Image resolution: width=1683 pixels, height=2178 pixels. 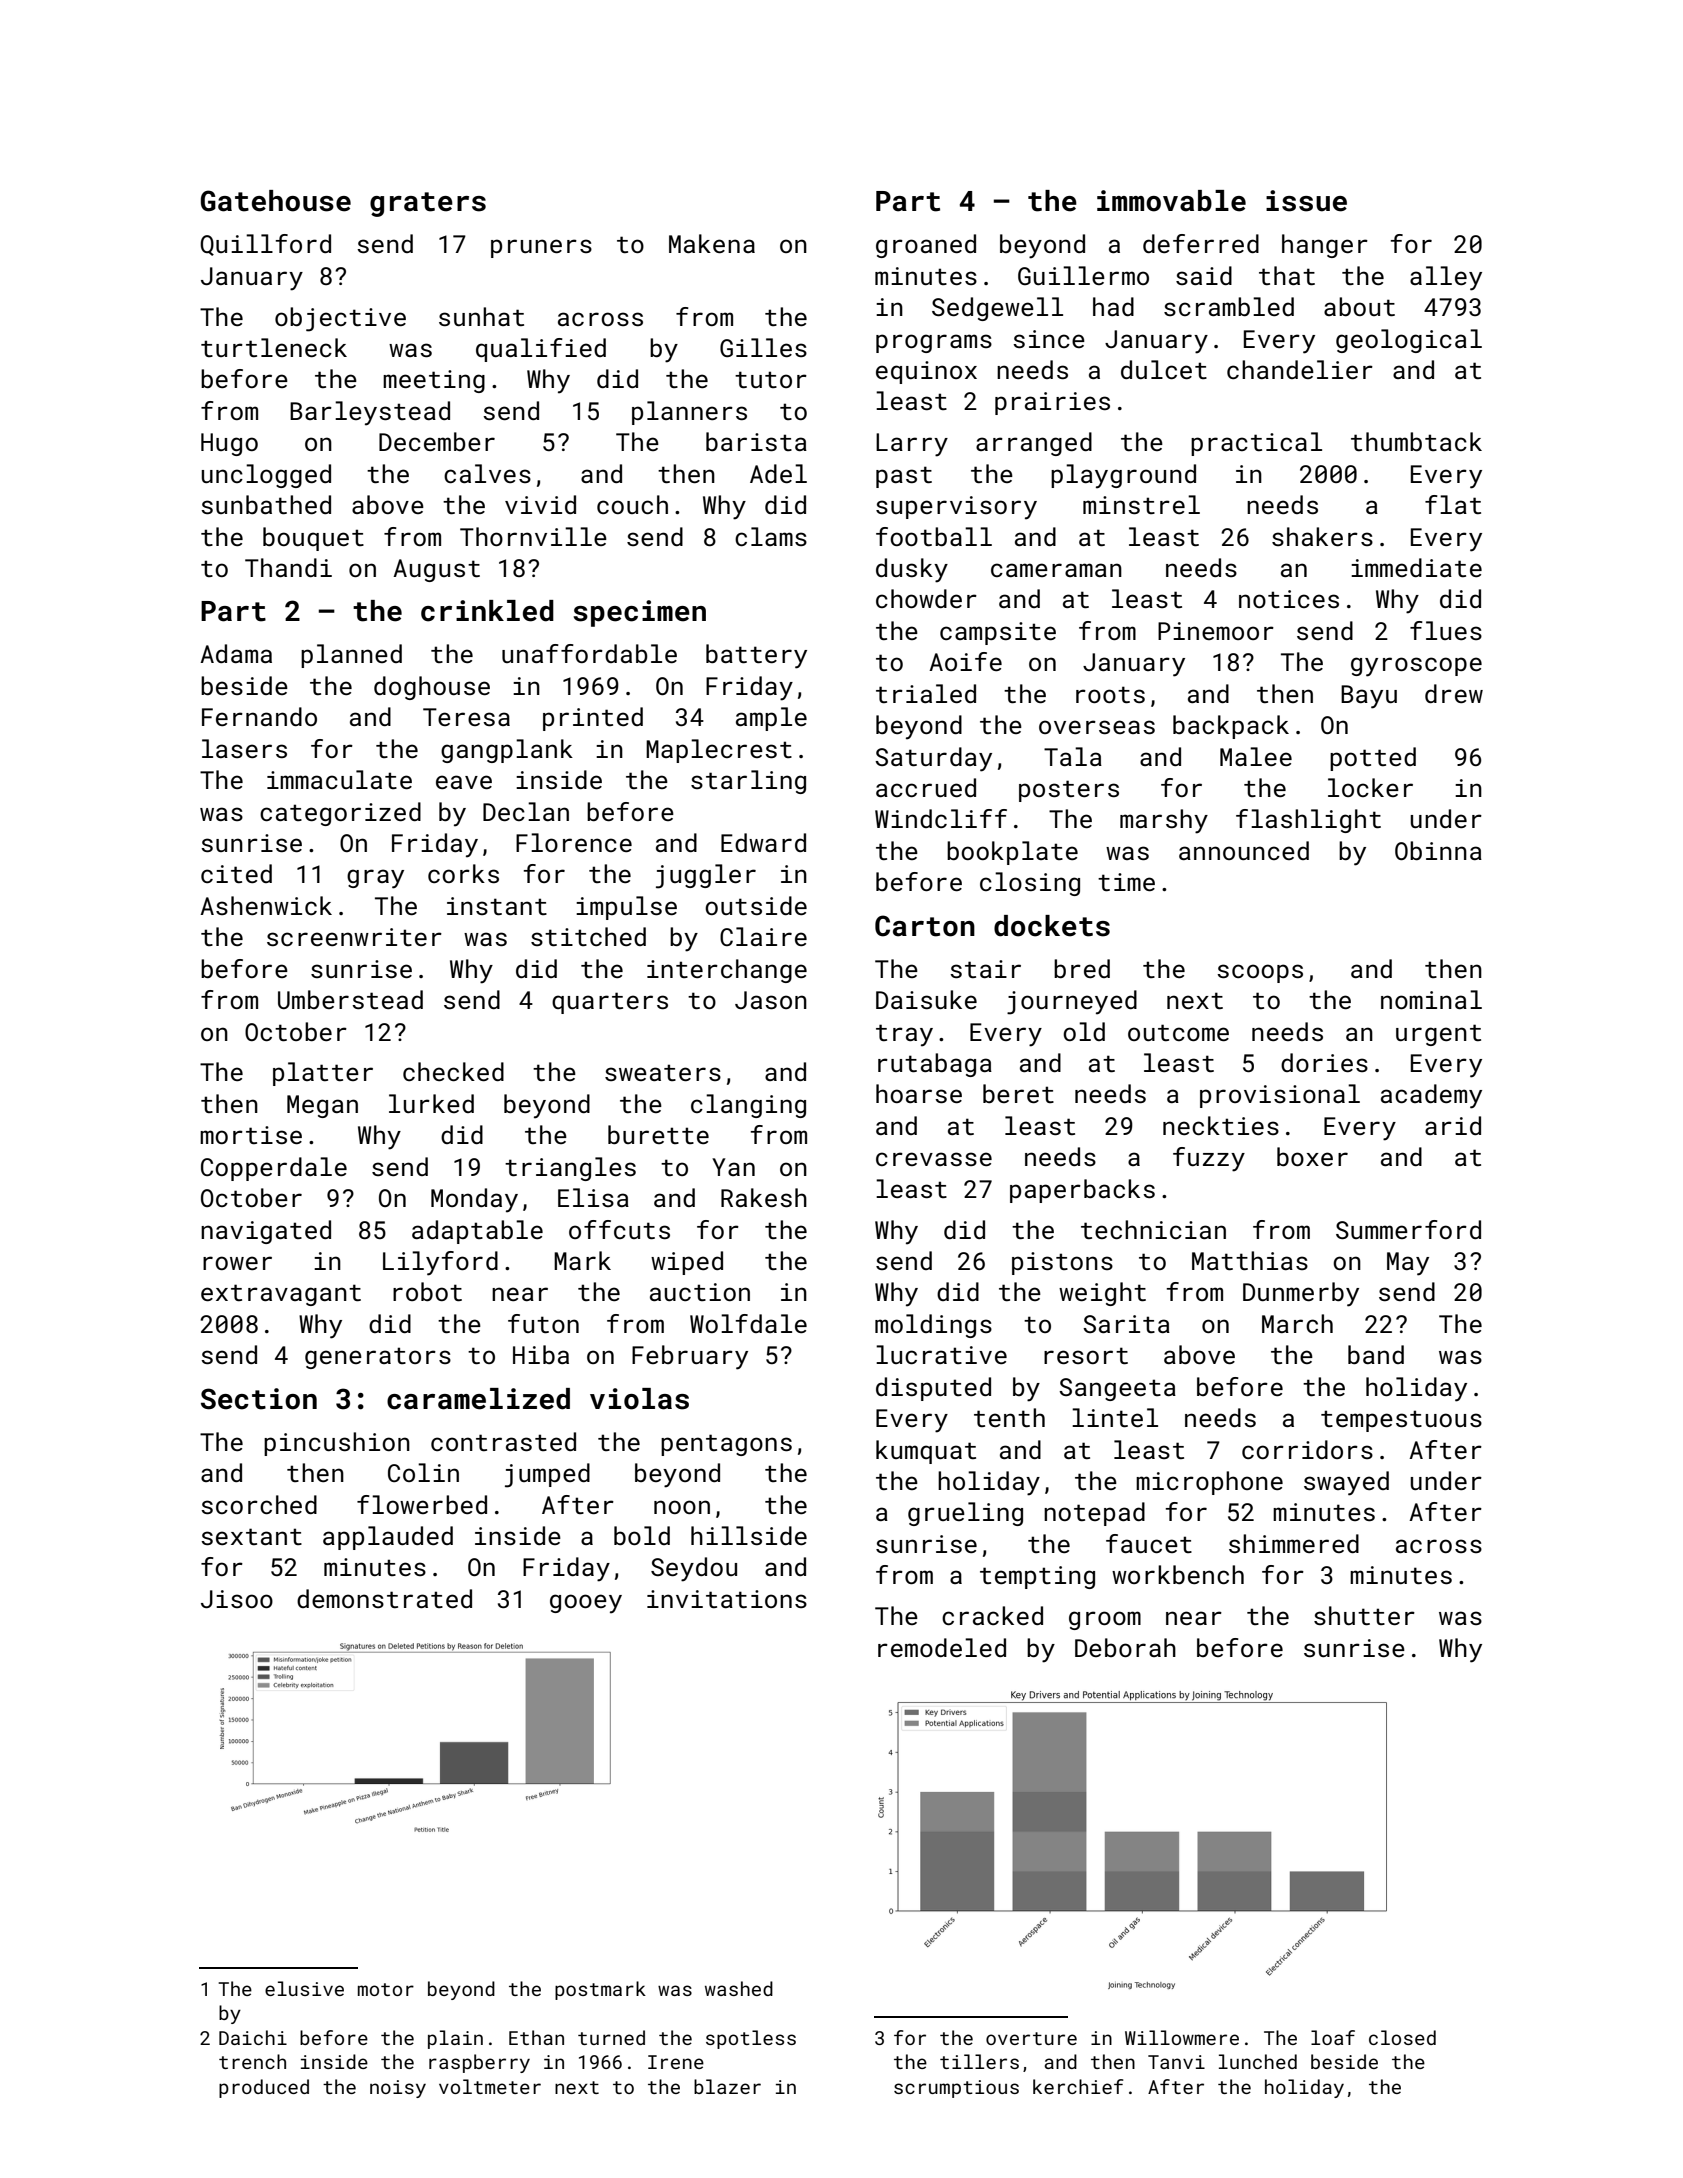 What do you see at coordinates (771, 719) in the screenshot?
I see `ample` at bounding box center [771, 719].
